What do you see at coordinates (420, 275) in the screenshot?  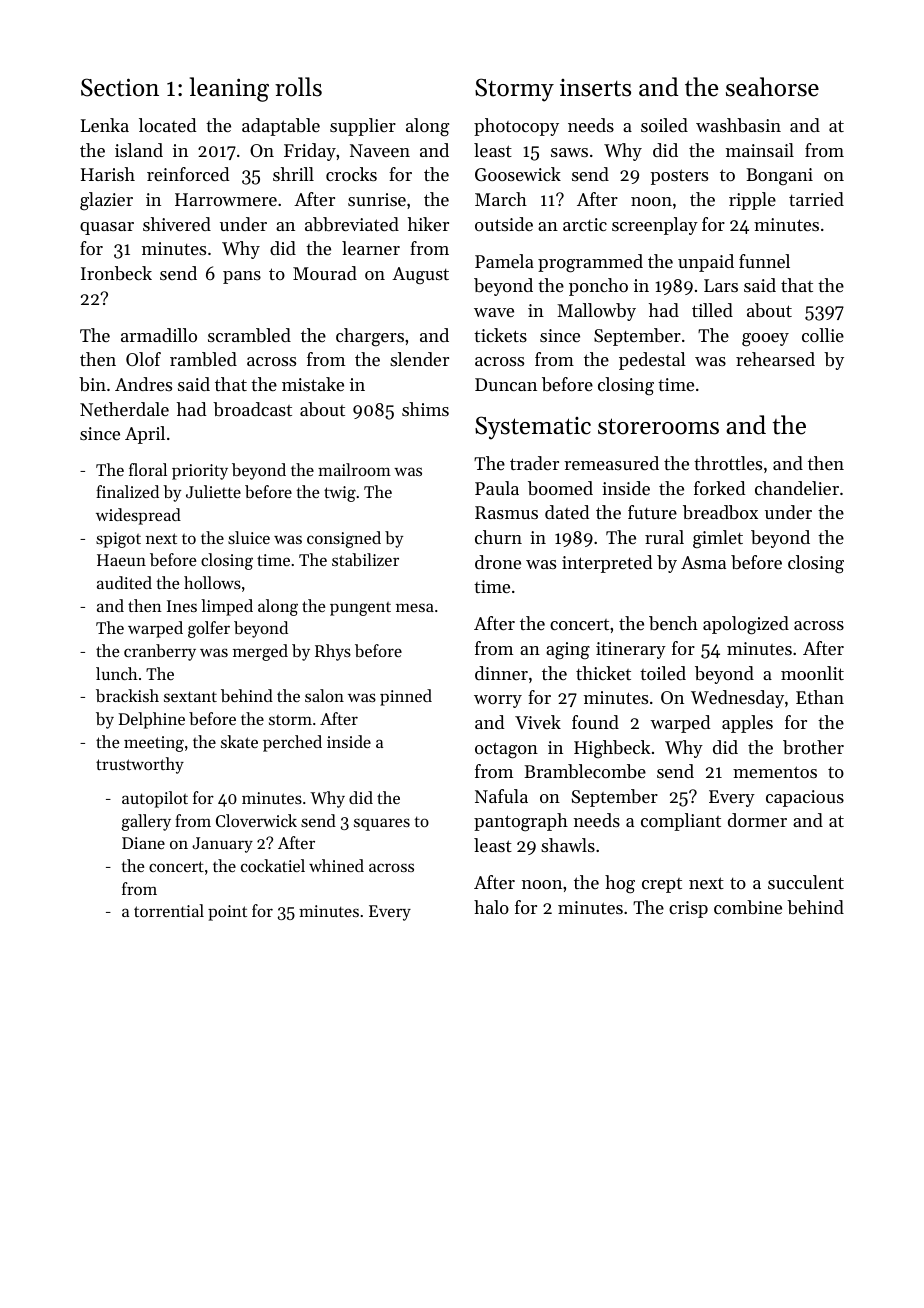 I see `August` at bounding box center [420, 275].
